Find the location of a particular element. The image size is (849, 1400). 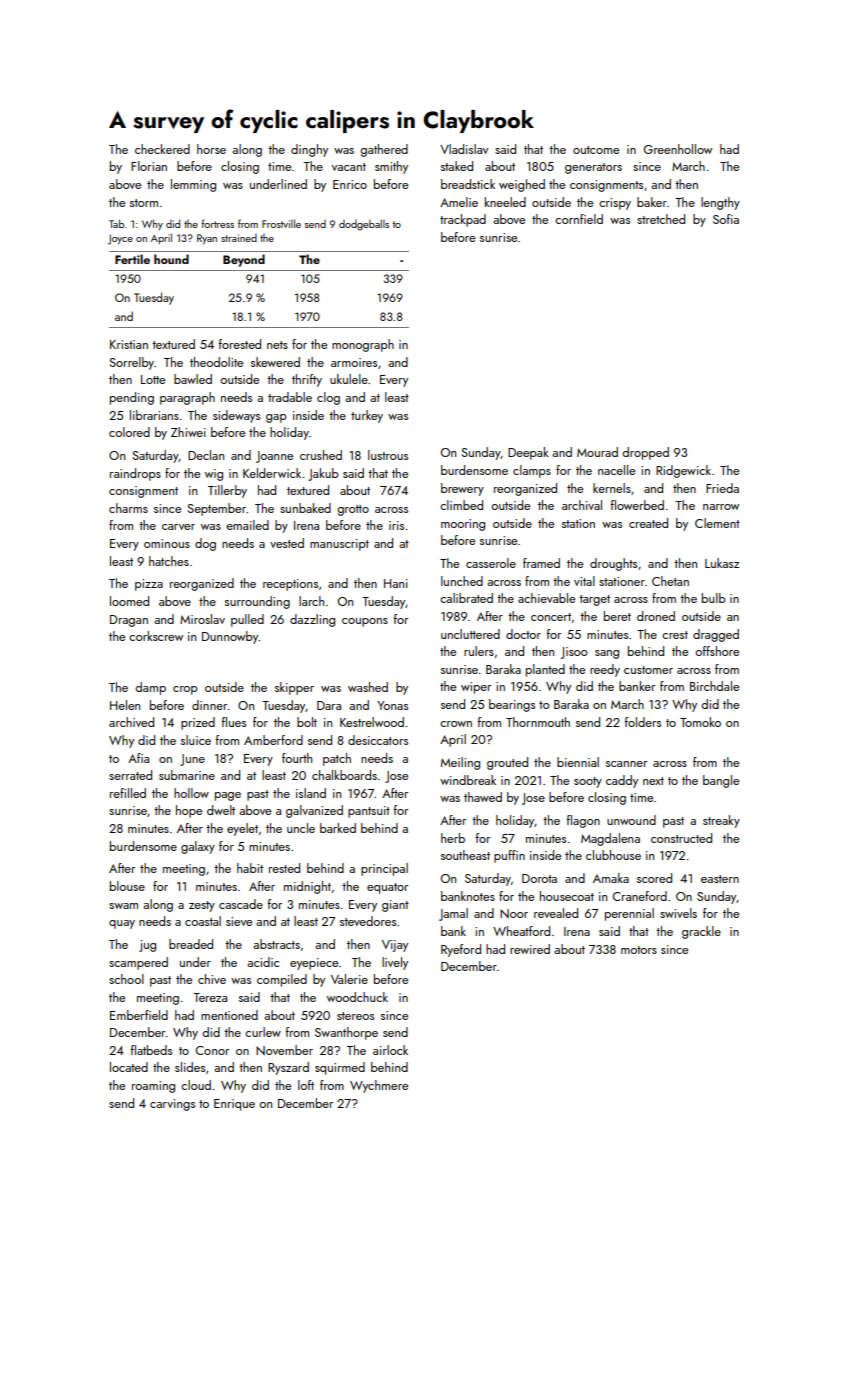

outcome is located at coordinates (596, 150).
